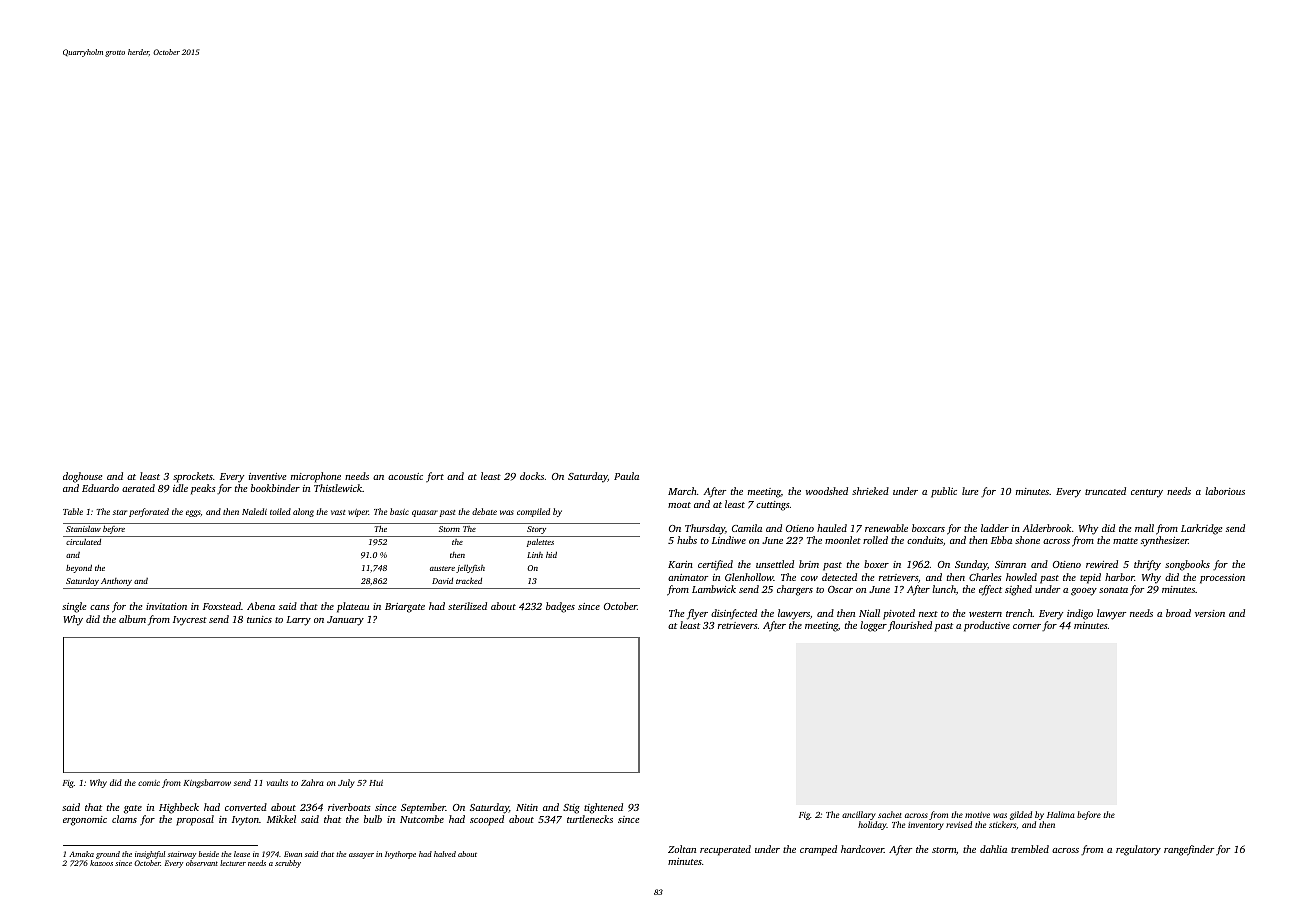 The image size is (1308, 924). What do you see at coordinates (818, 850) in the screenshot?
I see `cramped` at bounding box center [818, 850].
